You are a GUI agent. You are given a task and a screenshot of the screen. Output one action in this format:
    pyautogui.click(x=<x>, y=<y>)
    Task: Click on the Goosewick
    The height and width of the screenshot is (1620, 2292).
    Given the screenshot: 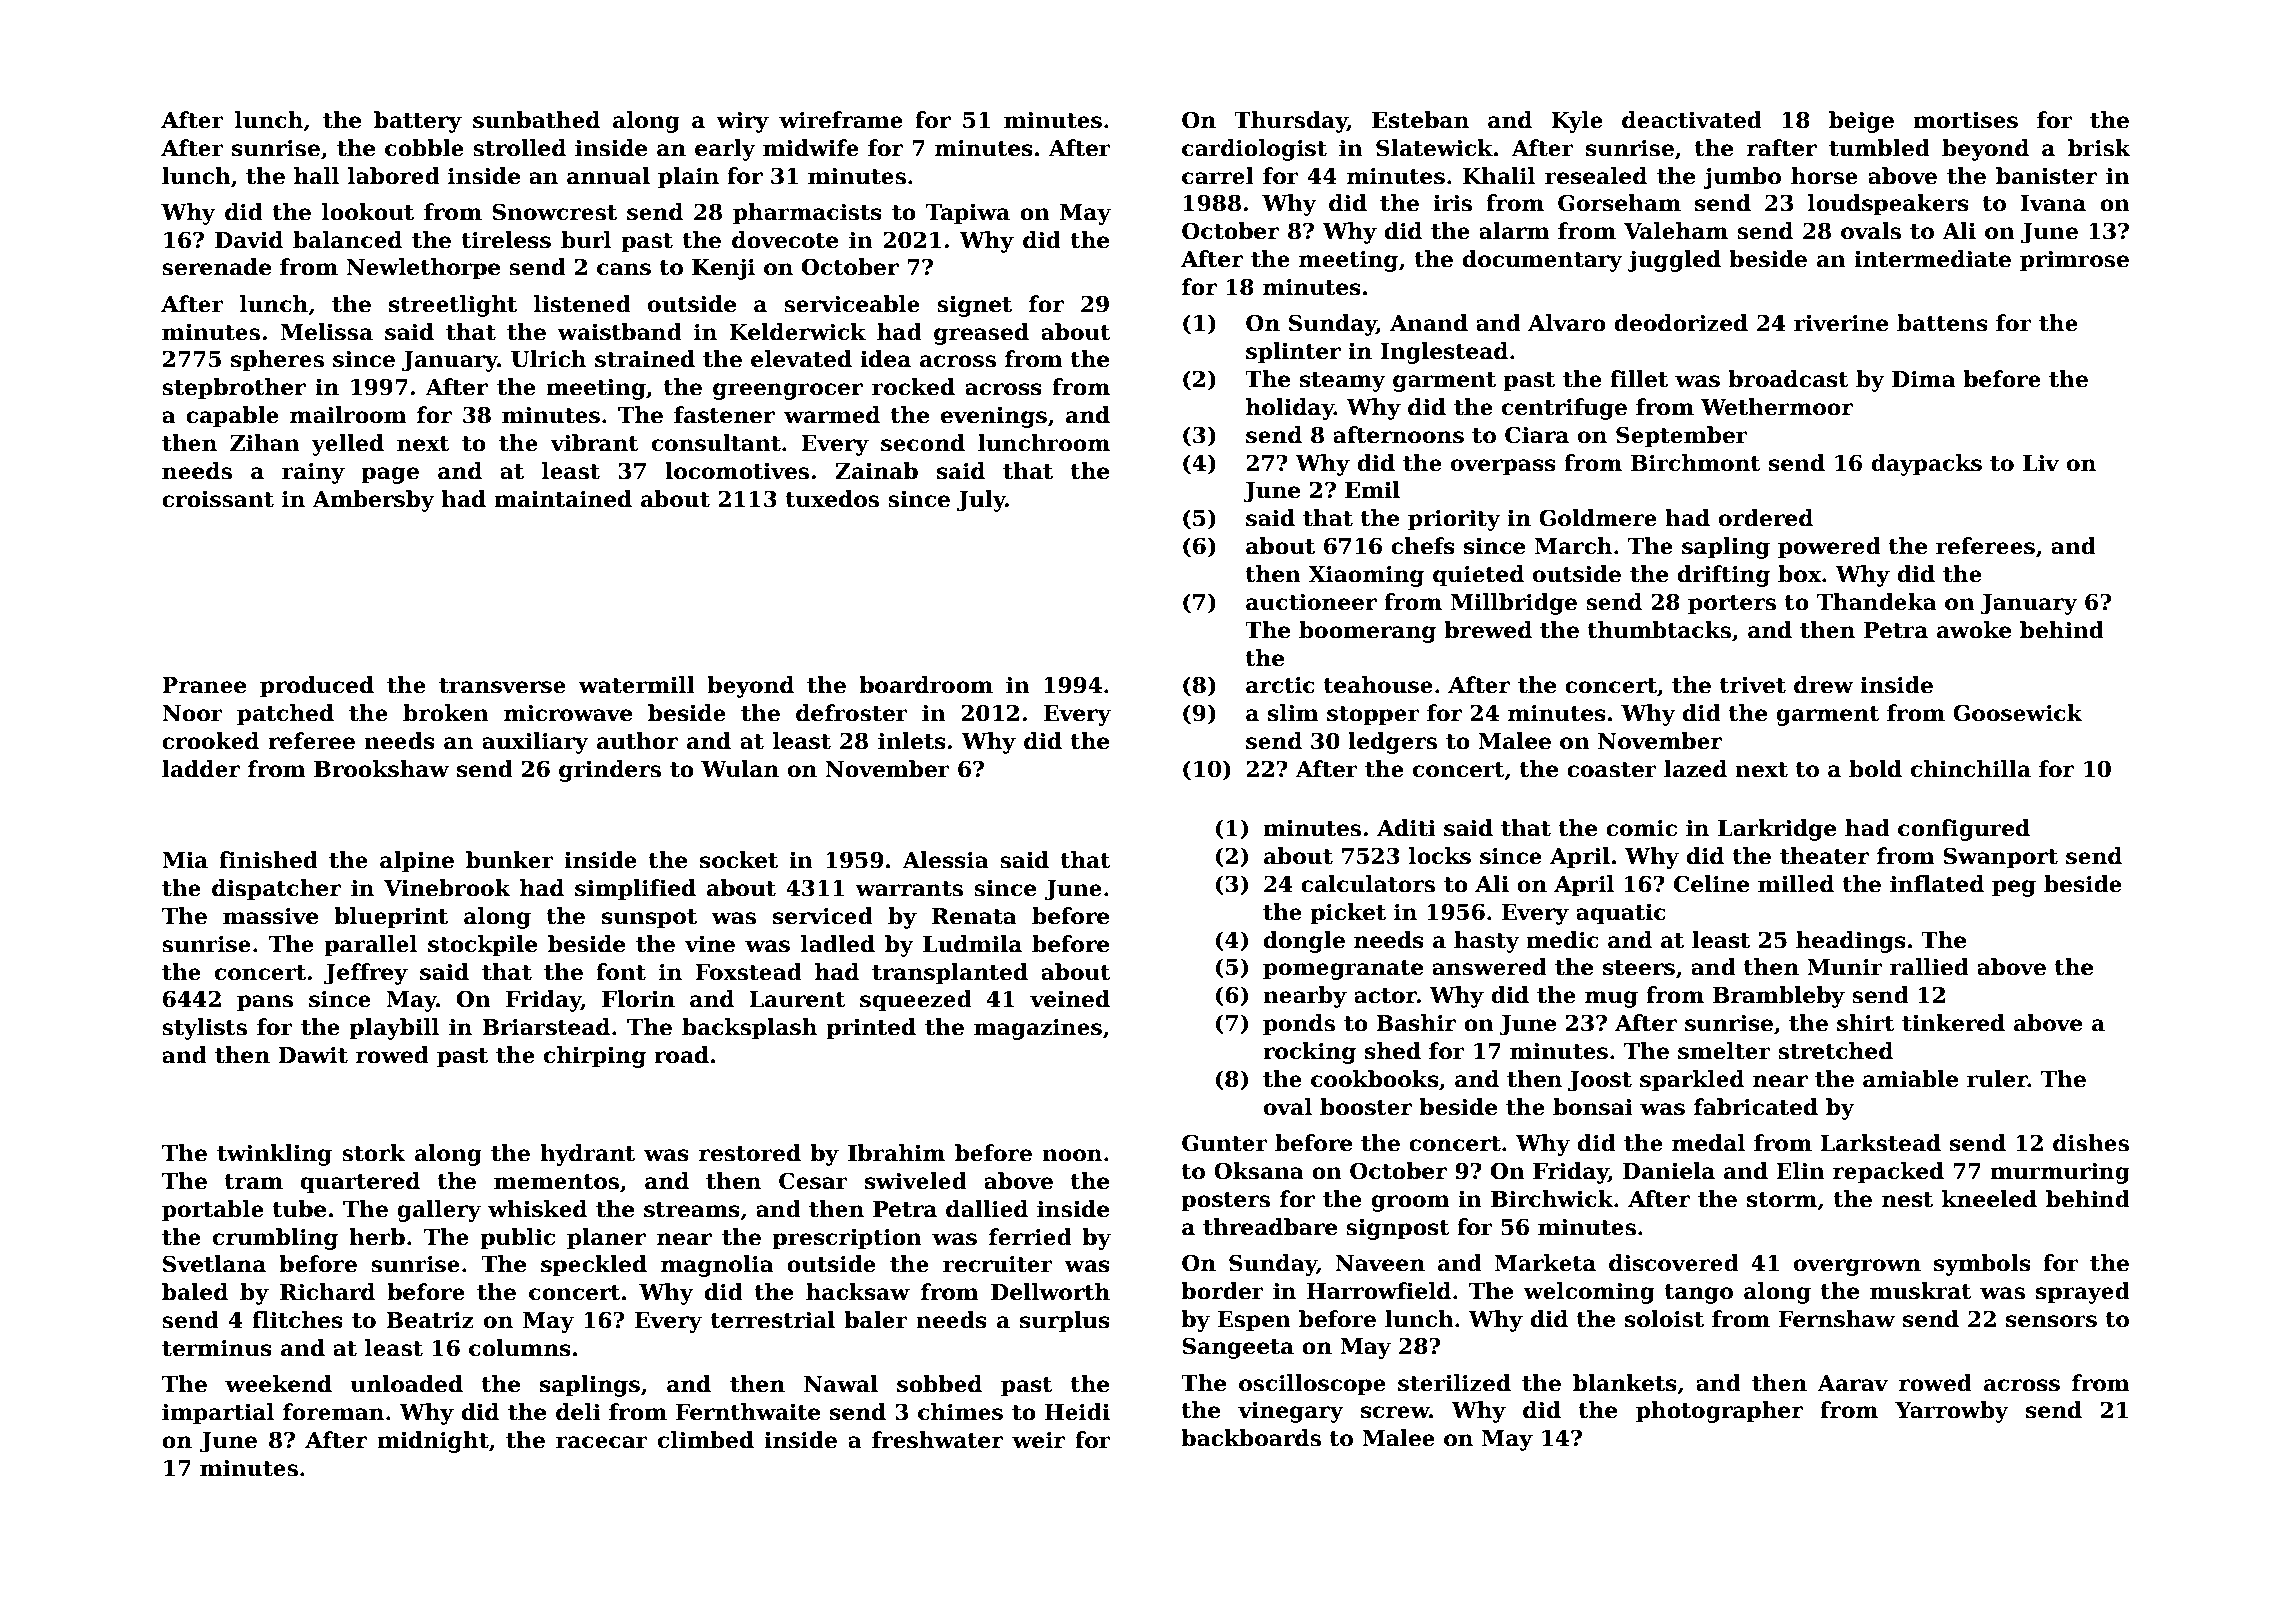 What is the action you would take?
    pyautogui.click(x=2017, y=713)
